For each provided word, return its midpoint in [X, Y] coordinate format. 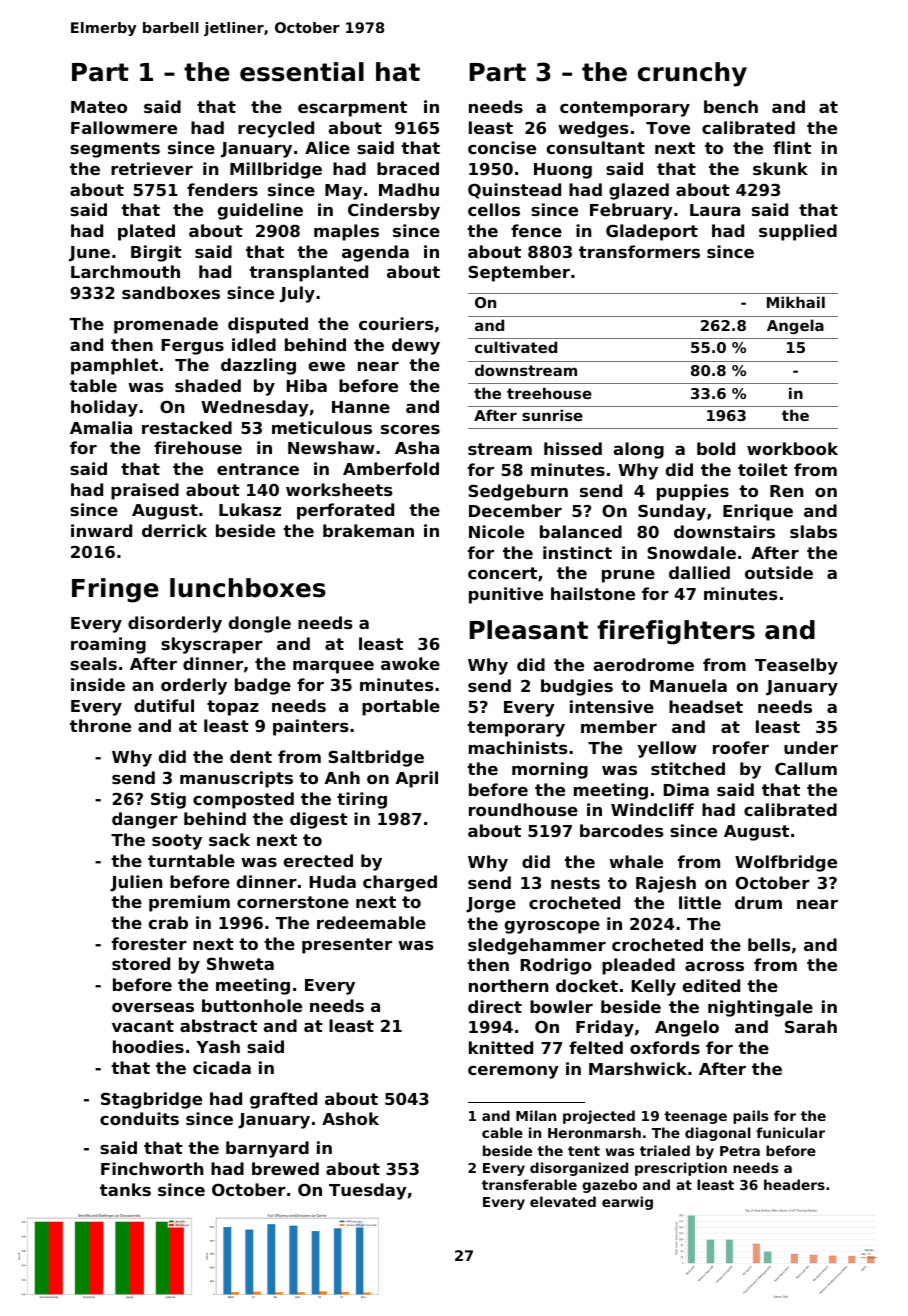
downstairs [724, 531]
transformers [639, 251]
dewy [416, 346]
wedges [593, 129]
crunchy [692, 74]
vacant [143, 1026]
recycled [276, 129]
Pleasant [529, 630]
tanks [125, 1189]
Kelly [654, 987]
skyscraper [212, 645]
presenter [347, 946]
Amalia [101, 427]
